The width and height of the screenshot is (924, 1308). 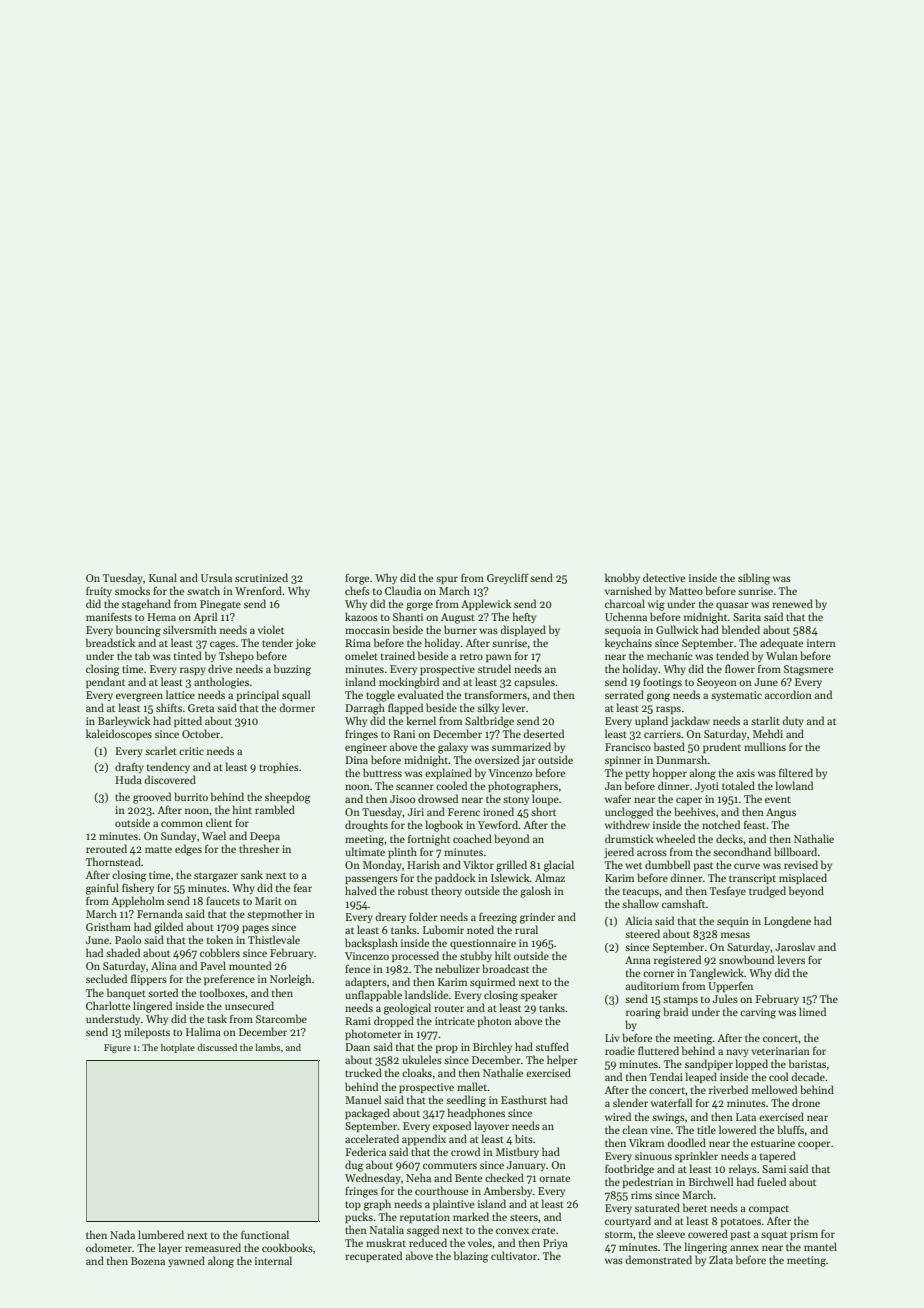 What do you see at coordinates (780, 1051) in the screenshot?
I see `veterinarian` at bounding box center [780, 1051].
